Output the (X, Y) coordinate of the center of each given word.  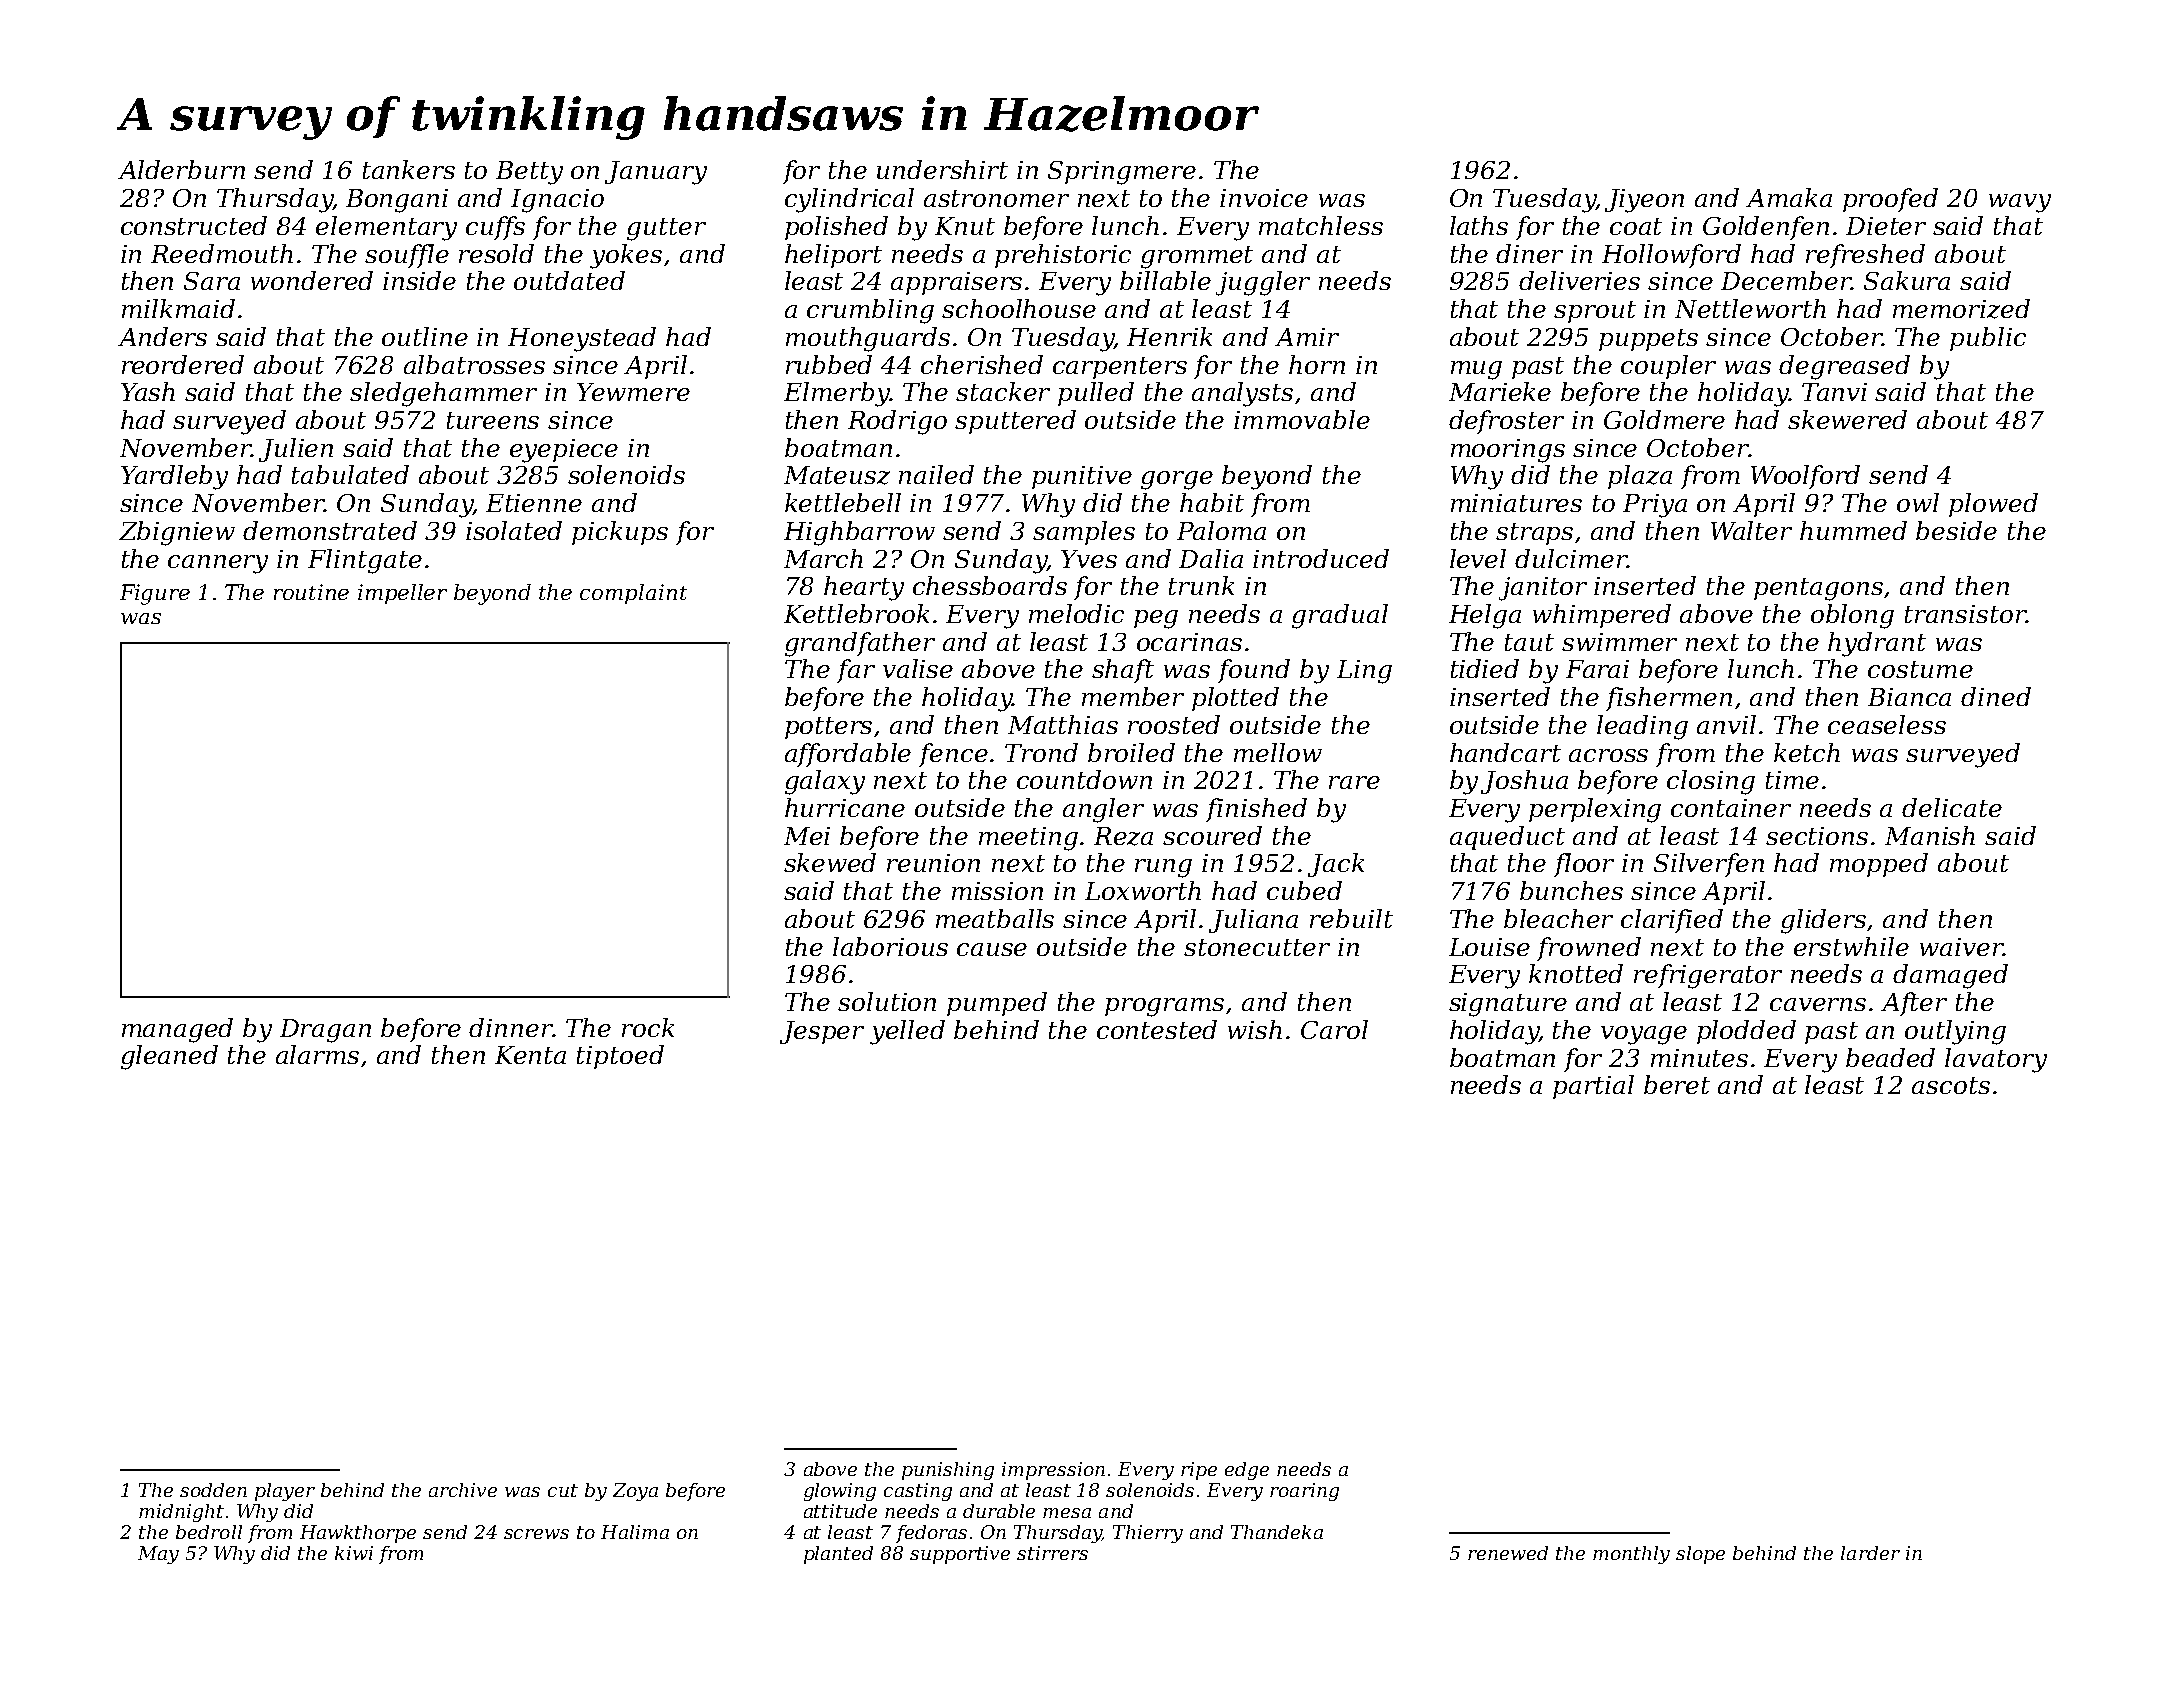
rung (1163, 868)
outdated (569, 280)
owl (1918, 502)
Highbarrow (859, 533)
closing (1711, 782)
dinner (511, 1027)
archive (463, 1490)
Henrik (1169, 336)
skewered (1847, 419)
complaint (633, 594)
